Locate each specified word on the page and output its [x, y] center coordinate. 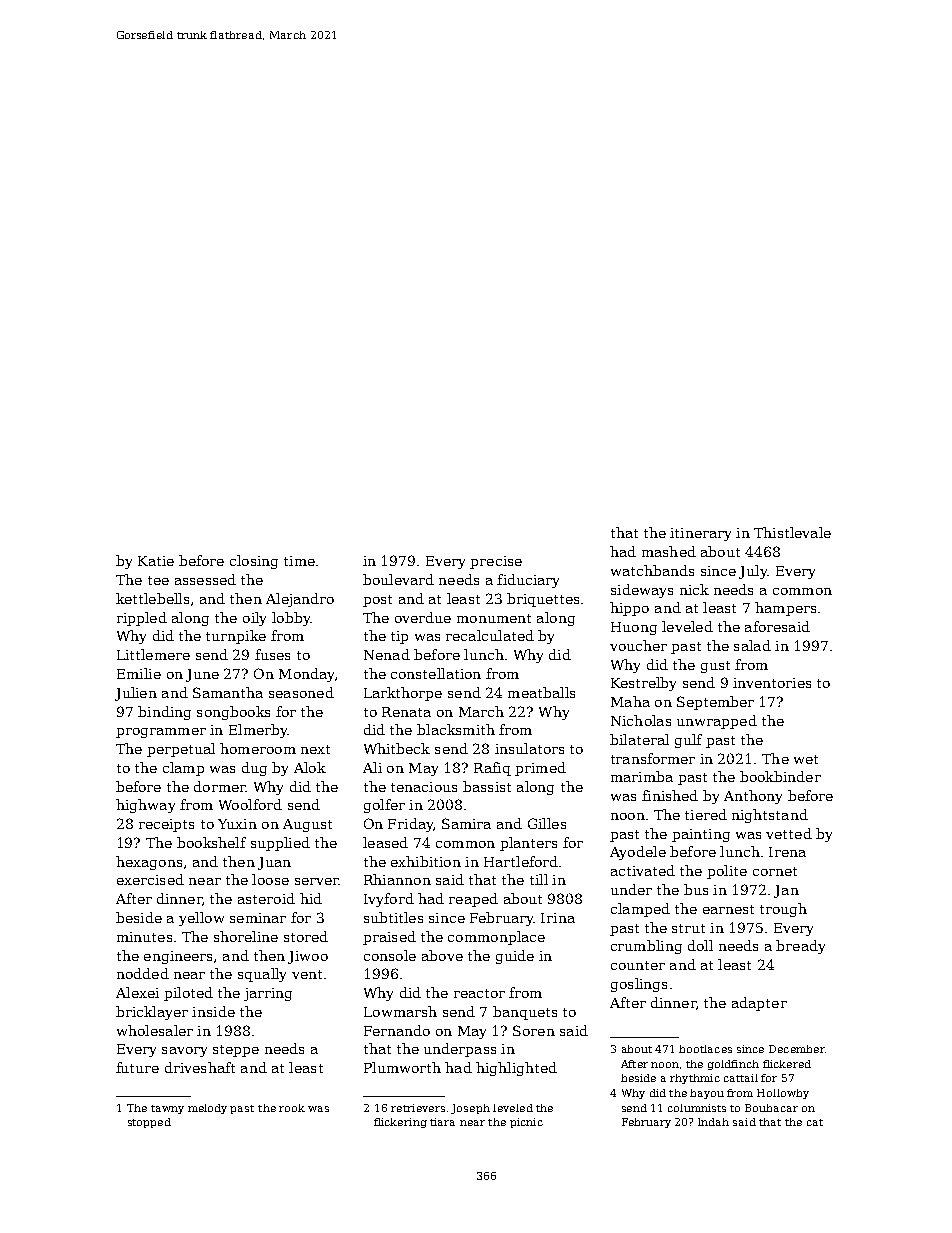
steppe [236, 1051]
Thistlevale [792, 532]
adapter [759, 1004]
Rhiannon [397, 879]
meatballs [541, 692]
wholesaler [155, 1030]
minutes [144, 937]
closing [254, 562]
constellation [436, 673]
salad [752, 645]
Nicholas [641, 720]
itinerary [700, 534]
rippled [142, 619]
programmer [161, 733]
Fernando [397, 1030]
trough [783, 910]
